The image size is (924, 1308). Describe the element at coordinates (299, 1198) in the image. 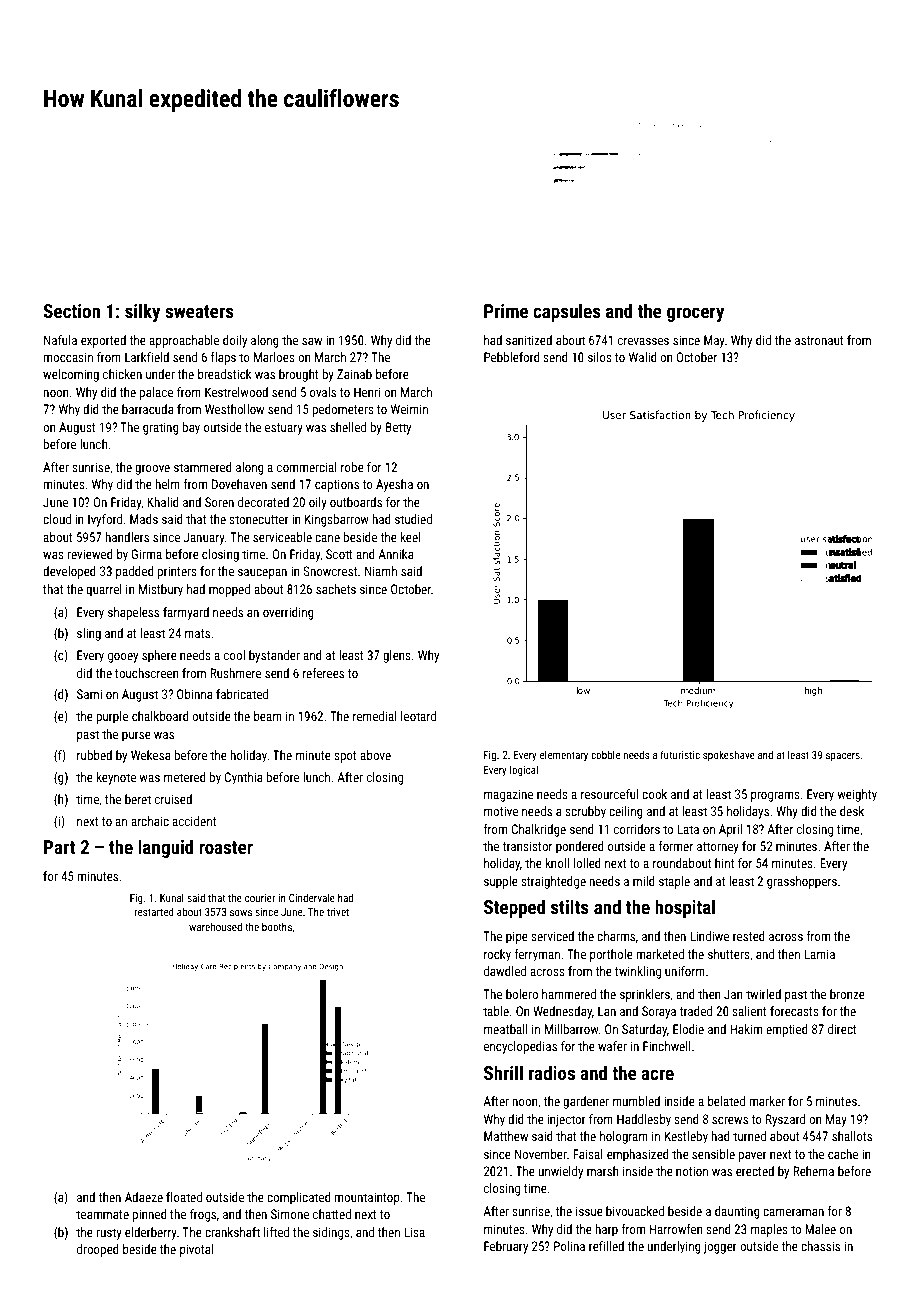

I see `complicated` at that location.
